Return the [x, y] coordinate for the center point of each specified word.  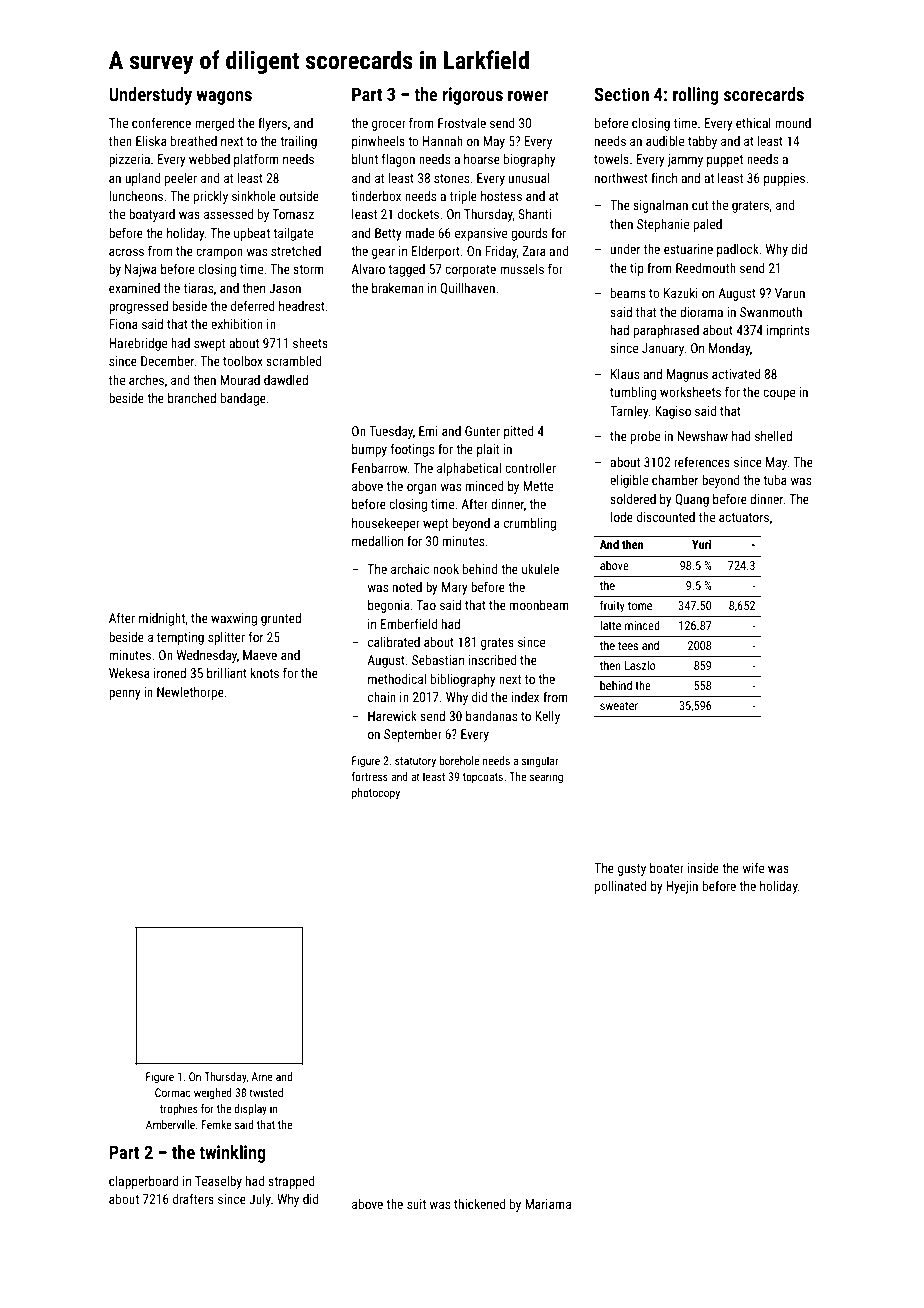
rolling [696, 96]
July [260, 1200]
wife [753, 867]
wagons [224, 98]
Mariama [548, 1204]
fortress [370, 776]
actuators [744, 517]
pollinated [620, 887]
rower [528, 96]
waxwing [234, 619]
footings [412, 450]
